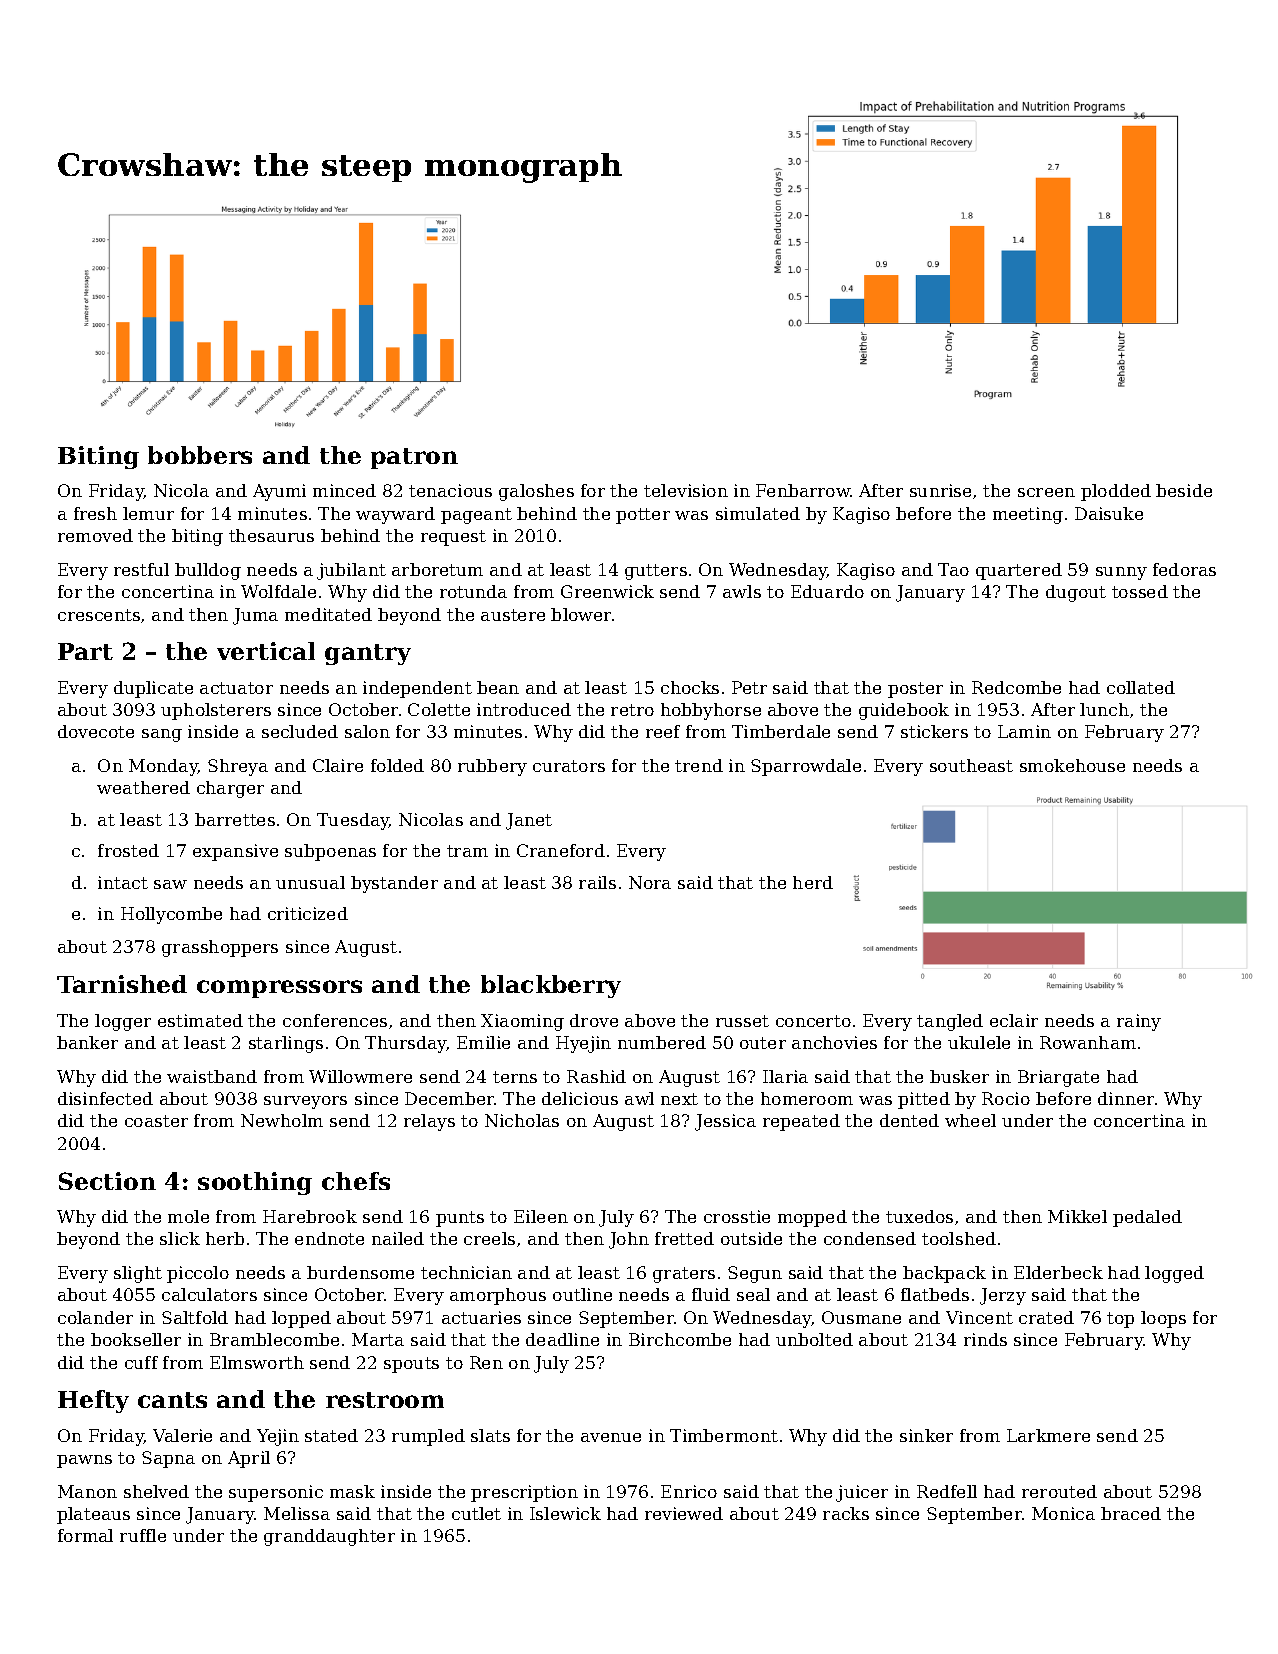  Describe the element at coordinates (940, 490) in the screenshot. I see `sunrise` at that location.
